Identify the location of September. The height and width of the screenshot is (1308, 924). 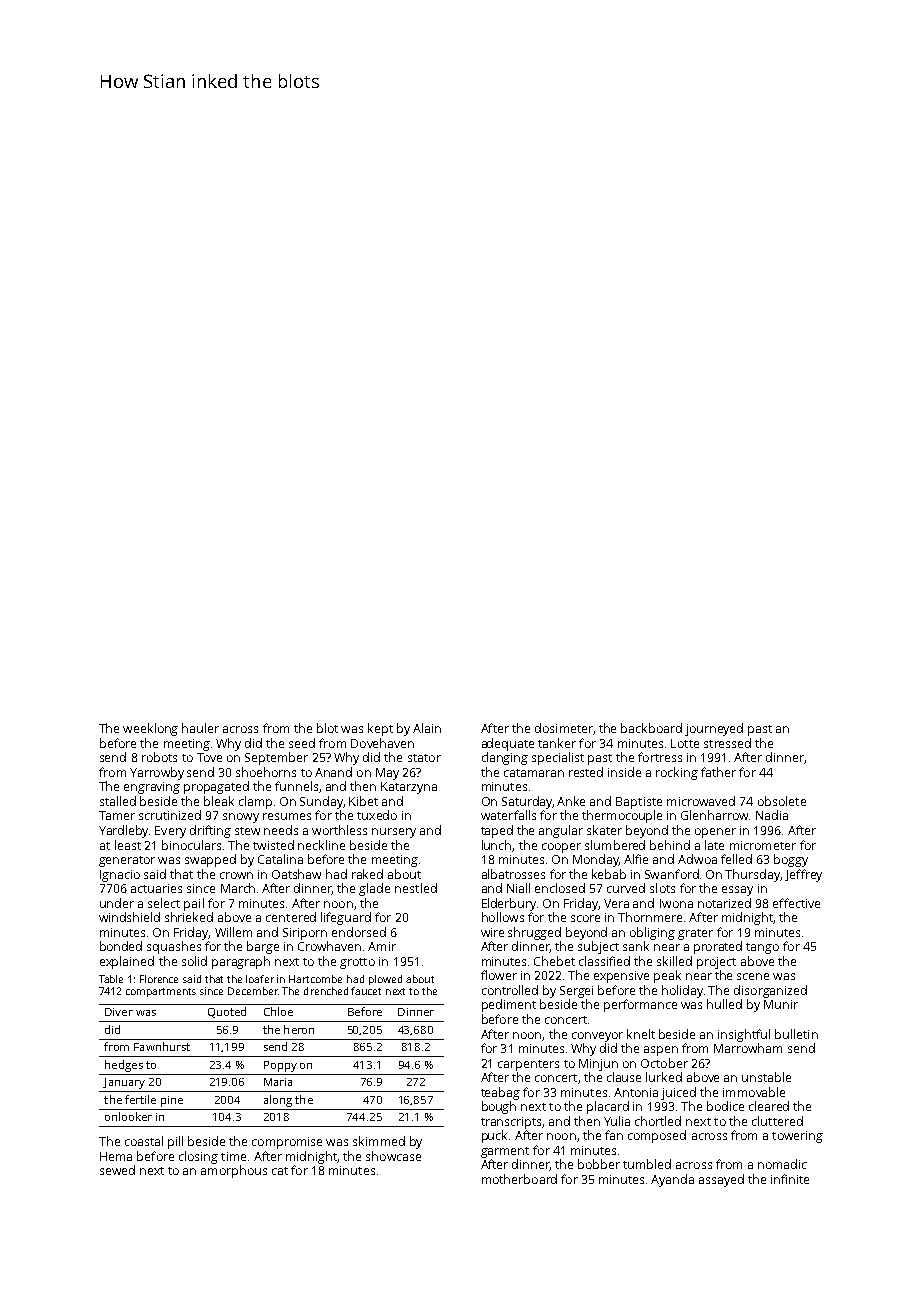
(276, 758).
